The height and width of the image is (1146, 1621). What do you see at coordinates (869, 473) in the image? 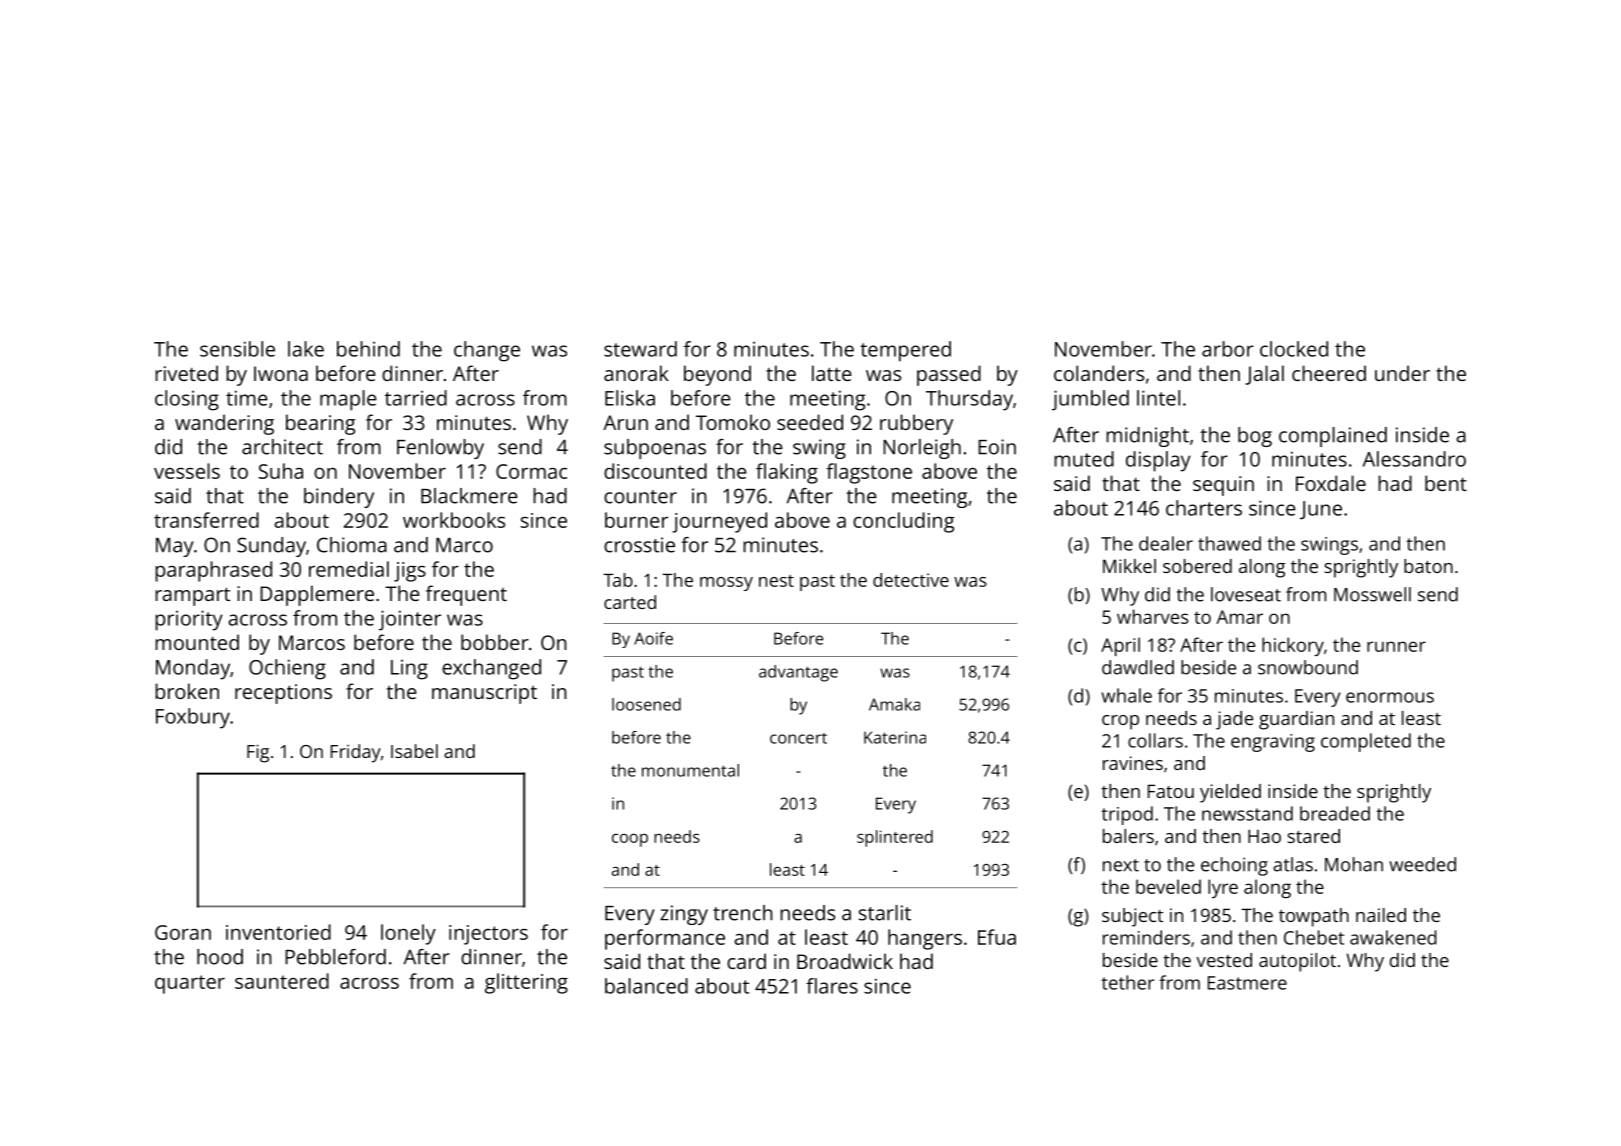
I see `flagstone` at bounding box center [869, 473].
